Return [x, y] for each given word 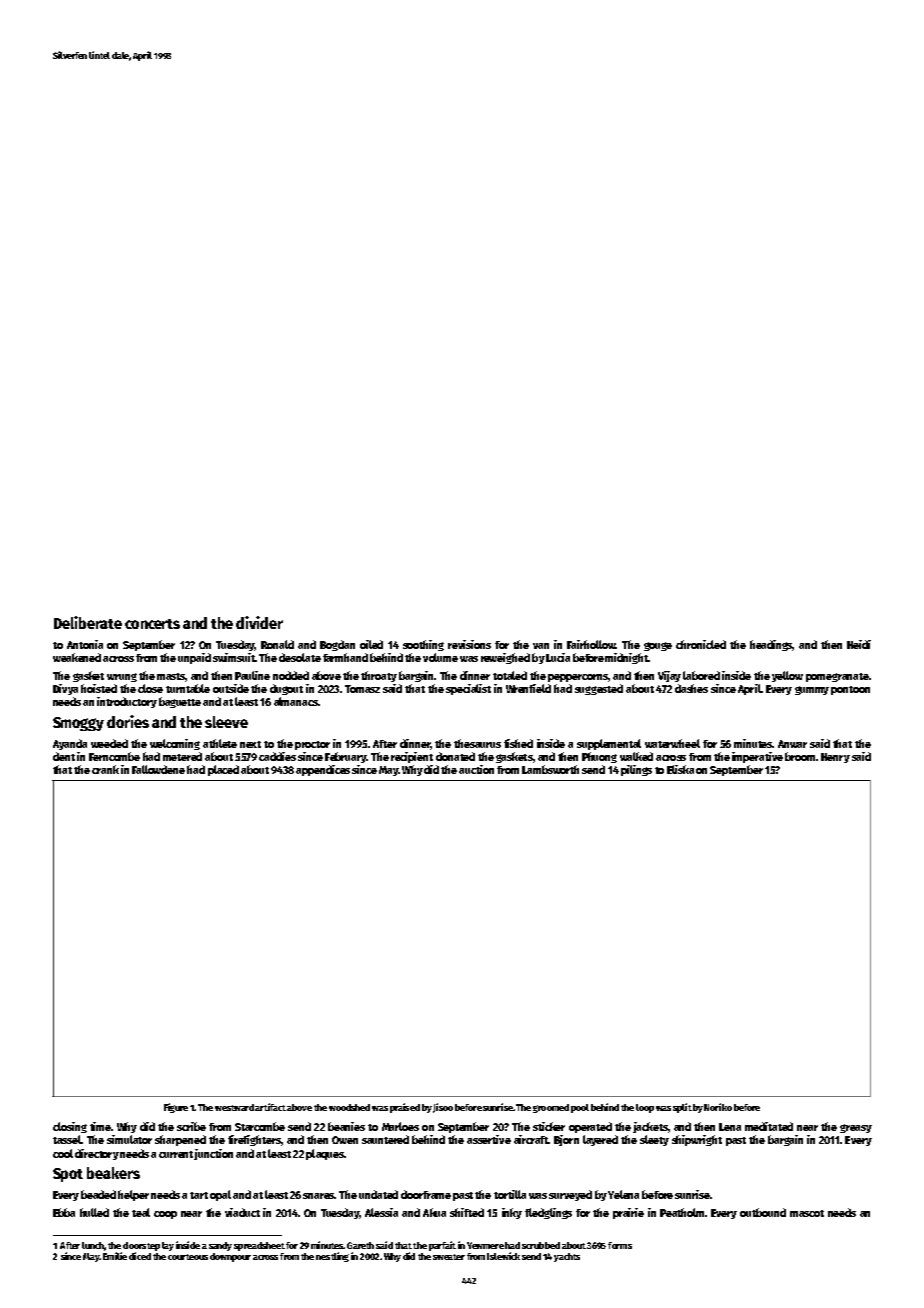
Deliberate [88, 622]
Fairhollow [591, 644]
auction [476, 769]
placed [223, 770]
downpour [230, 1257]
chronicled [701, 644]
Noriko [718, 1107]
